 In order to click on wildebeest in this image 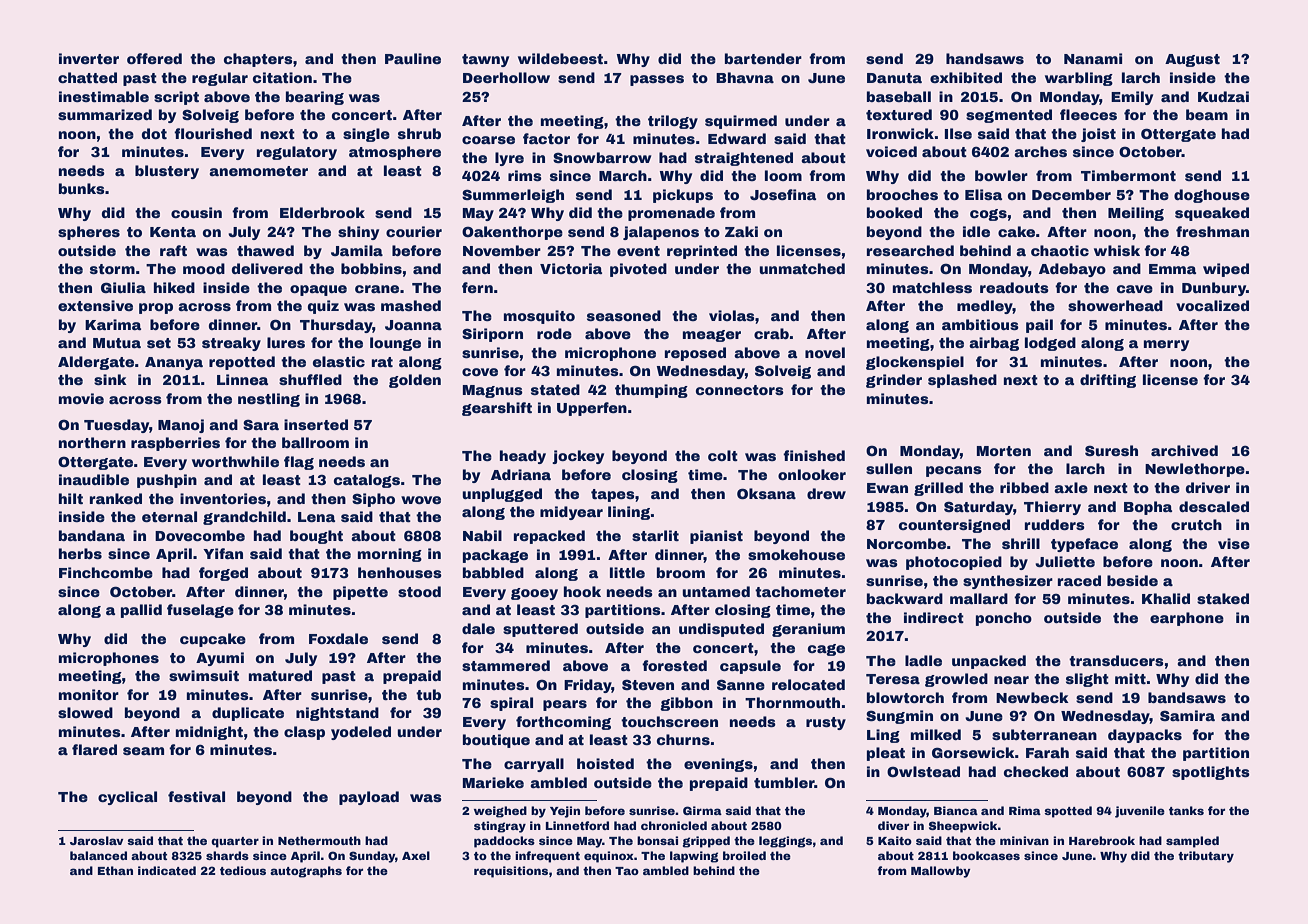, I will do `click(560, 58)`.
